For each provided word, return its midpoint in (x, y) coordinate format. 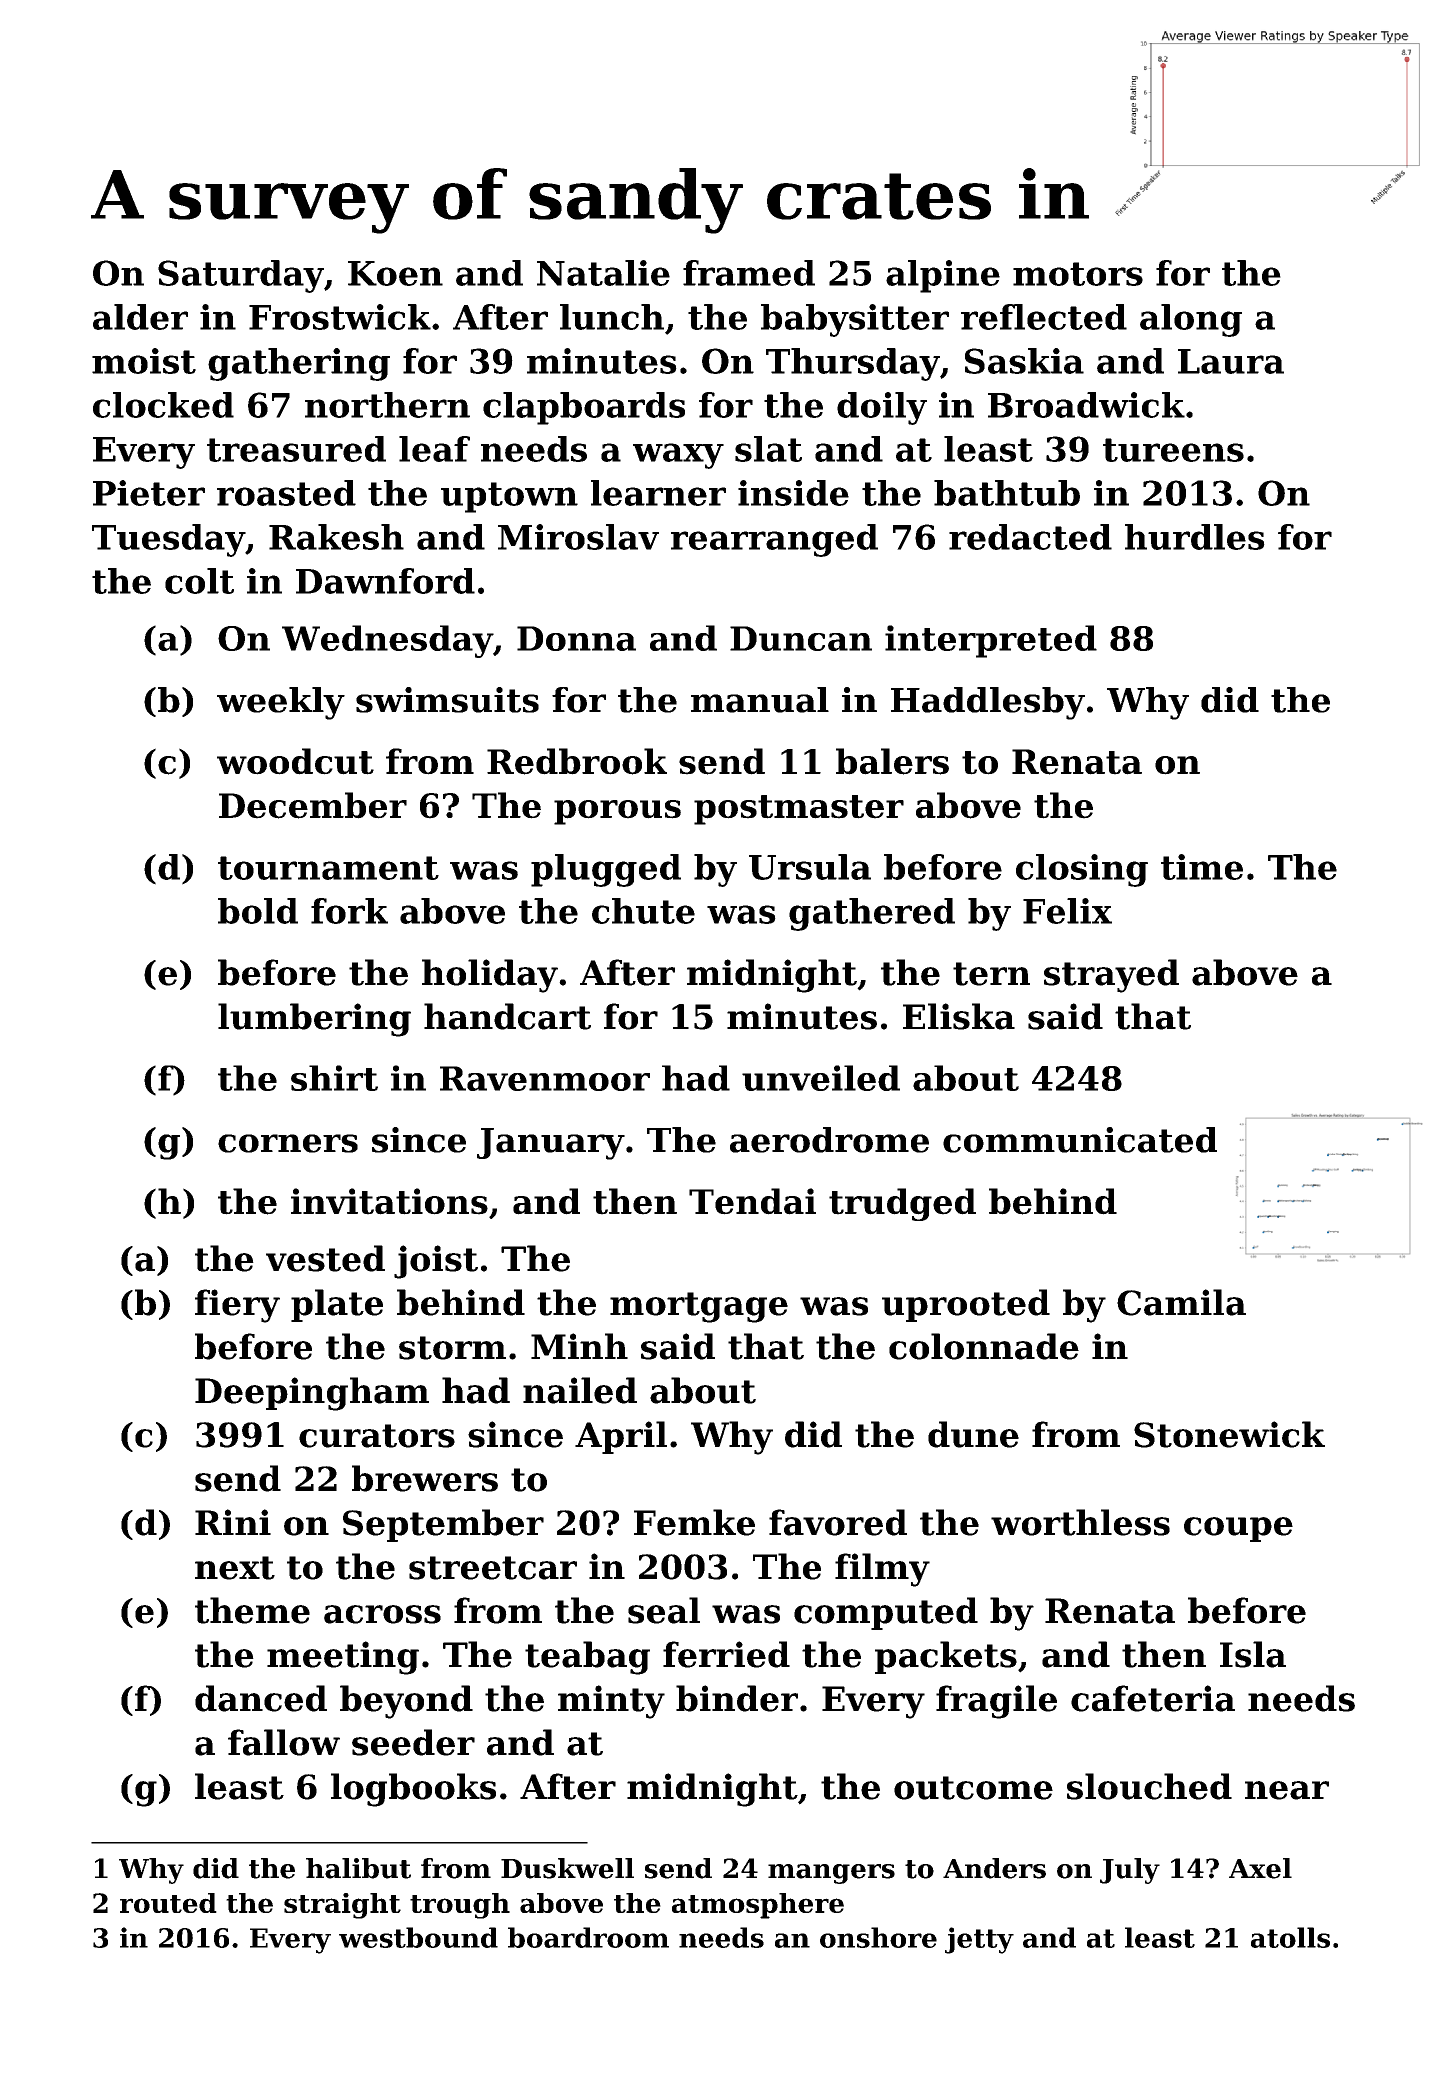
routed (168, 1903)
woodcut (295, 761)
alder (140, 317)
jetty (979, 1940)
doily (882, 408)
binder (737, 1698)
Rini (233, 1522)
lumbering (314, 1020)
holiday (490, 976)
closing (1082, 870)
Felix (1067, 911)
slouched (1149, 1786)
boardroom (588, 1937)
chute (643, 911)
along (1191, 320)
